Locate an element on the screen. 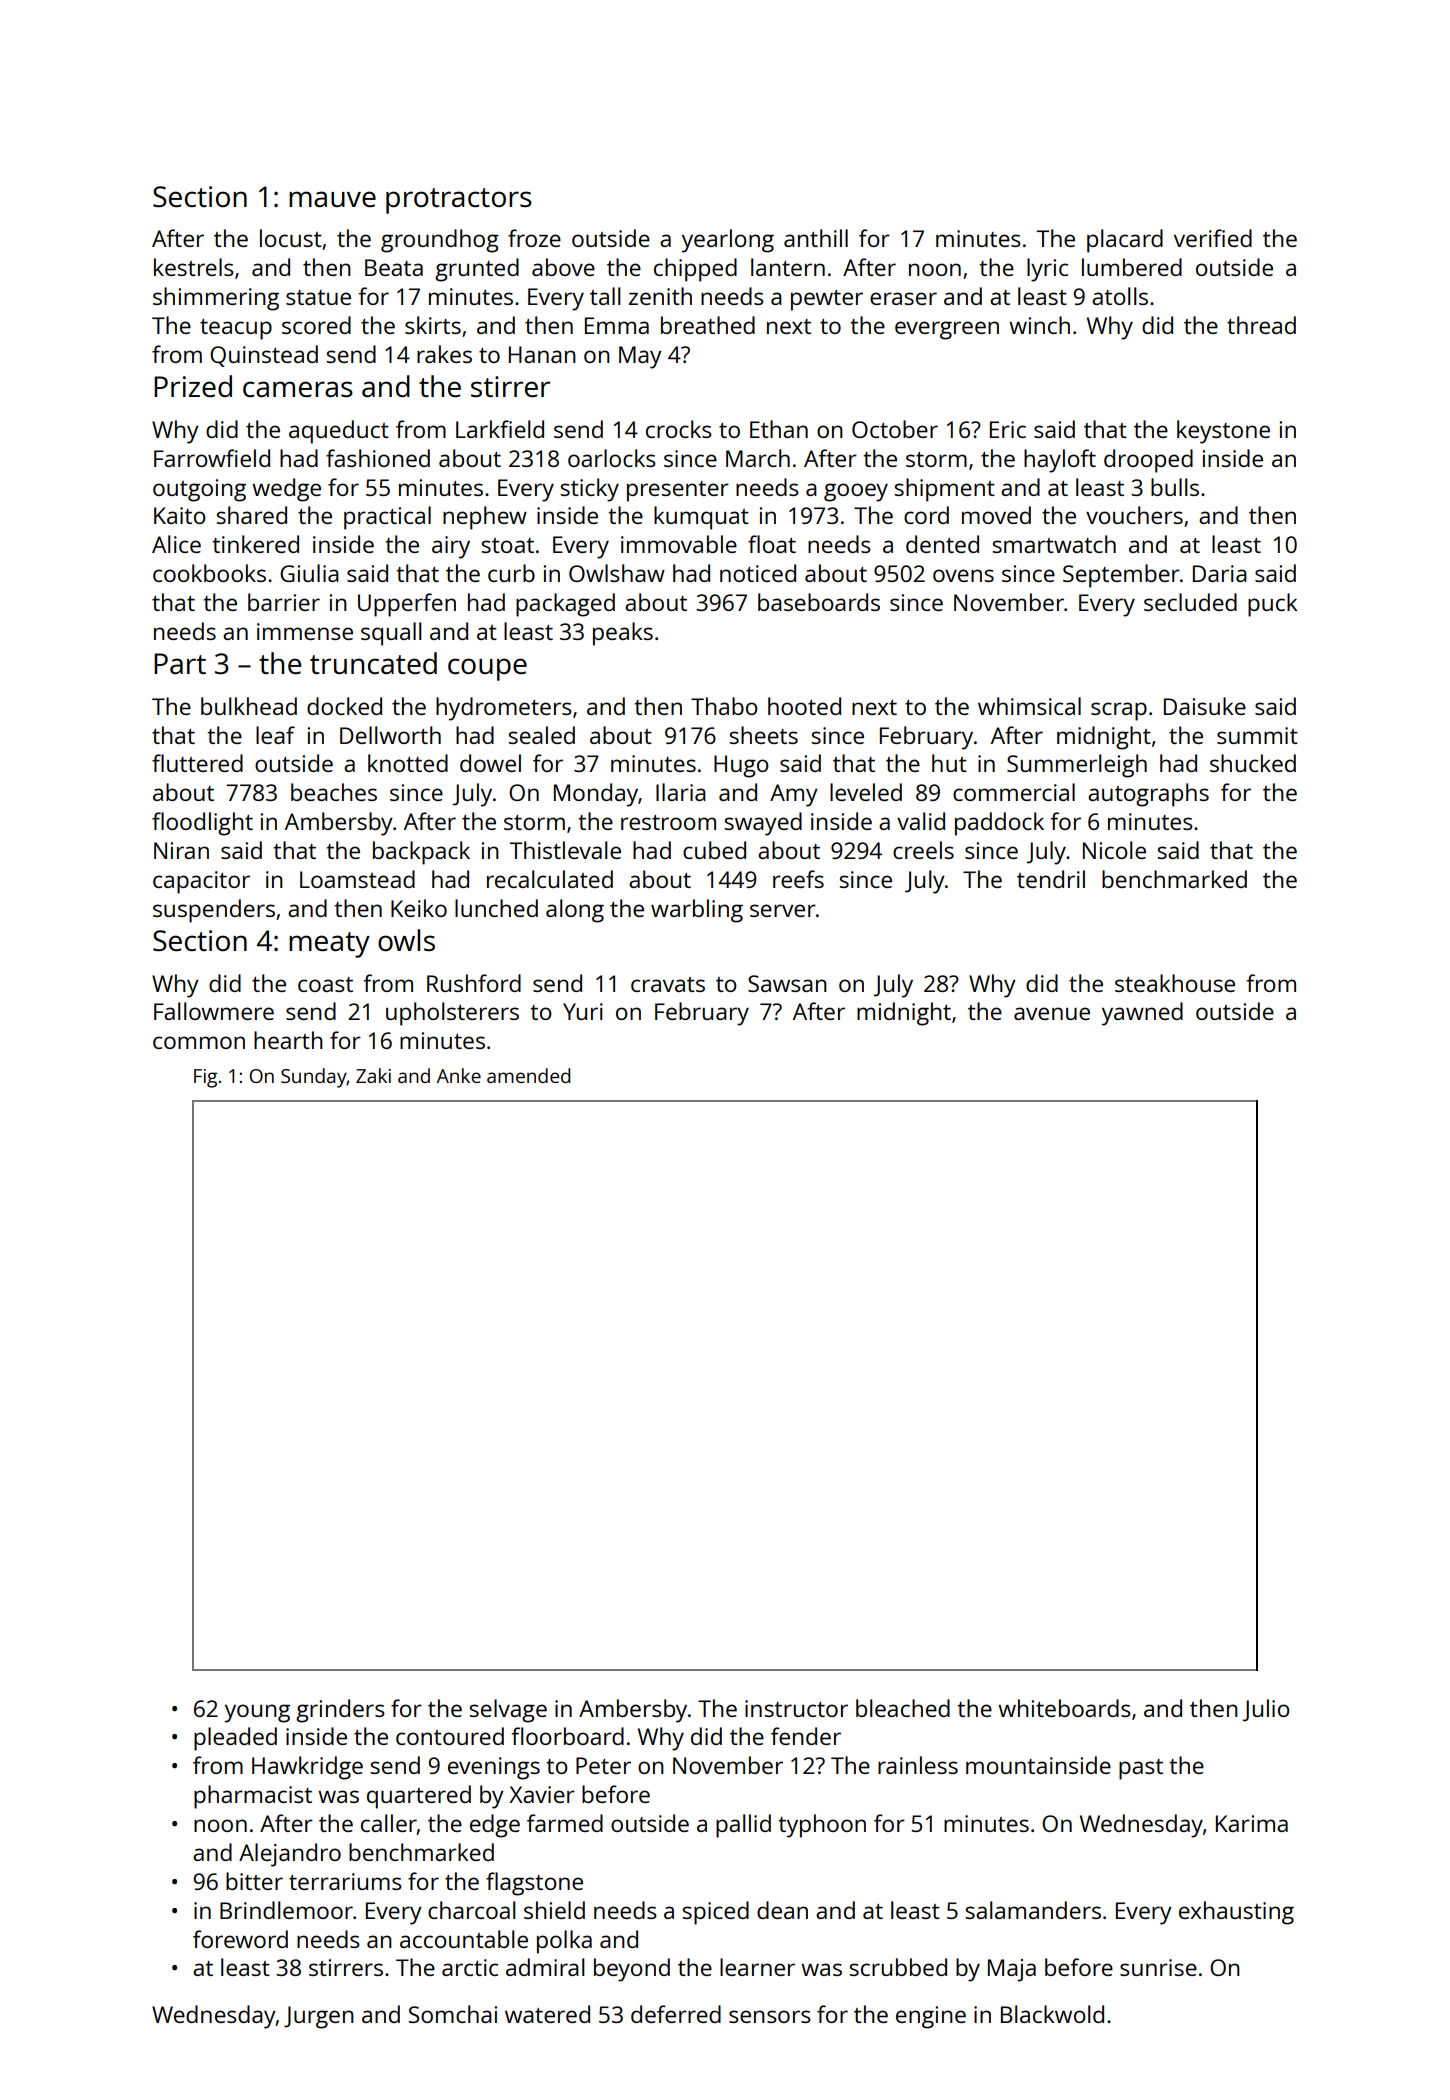 The image size is (1450, 2100). Nicole is located at coordinates (1114, 850).
